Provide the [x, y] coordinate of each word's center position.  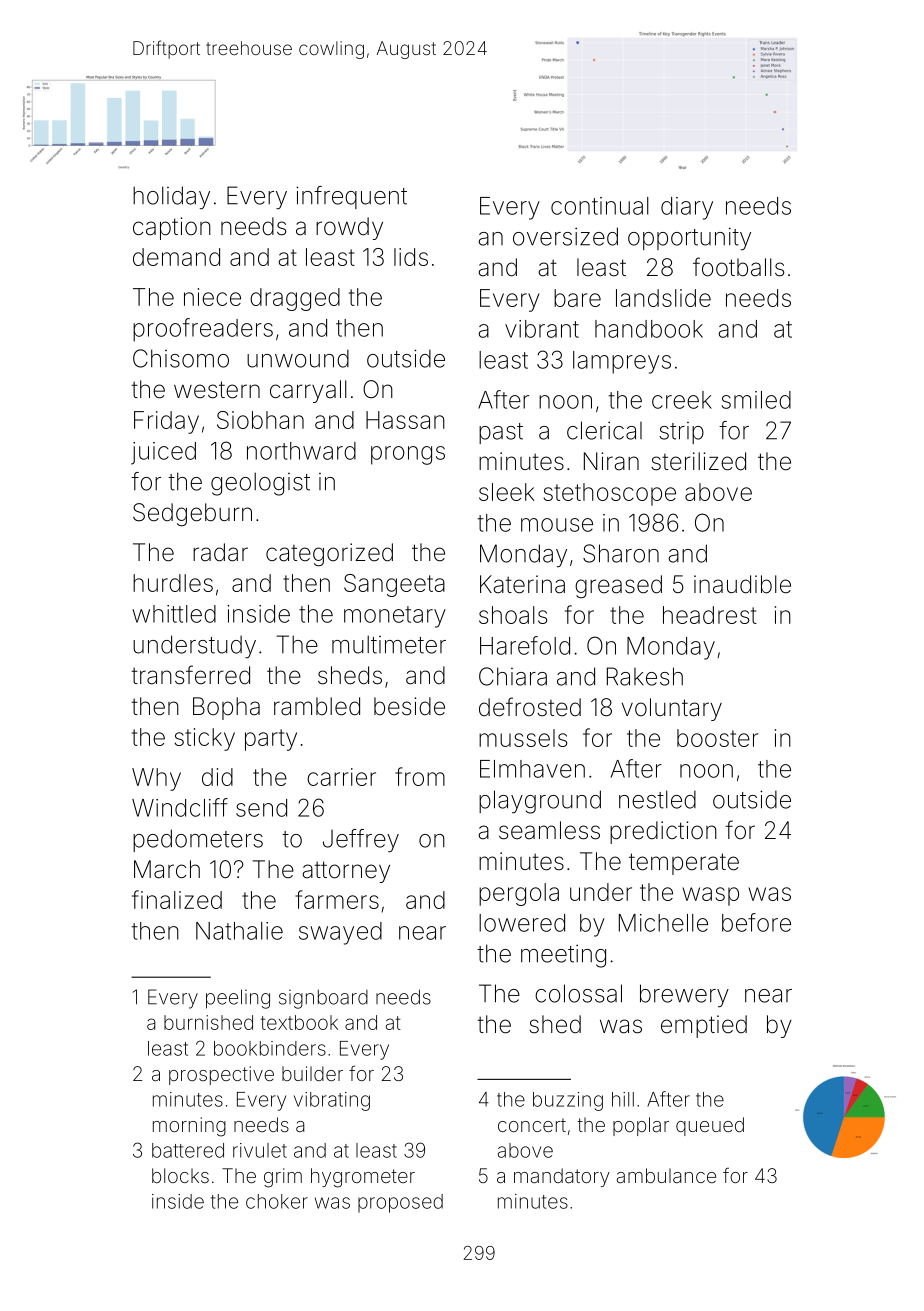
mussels [523, 738]
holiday [171, 197]
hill [623, 1099]
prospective [221, 1075]
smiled [756, 400]
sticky [205, 739]
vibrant [542, 329]
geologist [260, 484]
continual [600, 206]
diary [687, 208]
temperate [684, 864]
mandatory [562, 1177]
